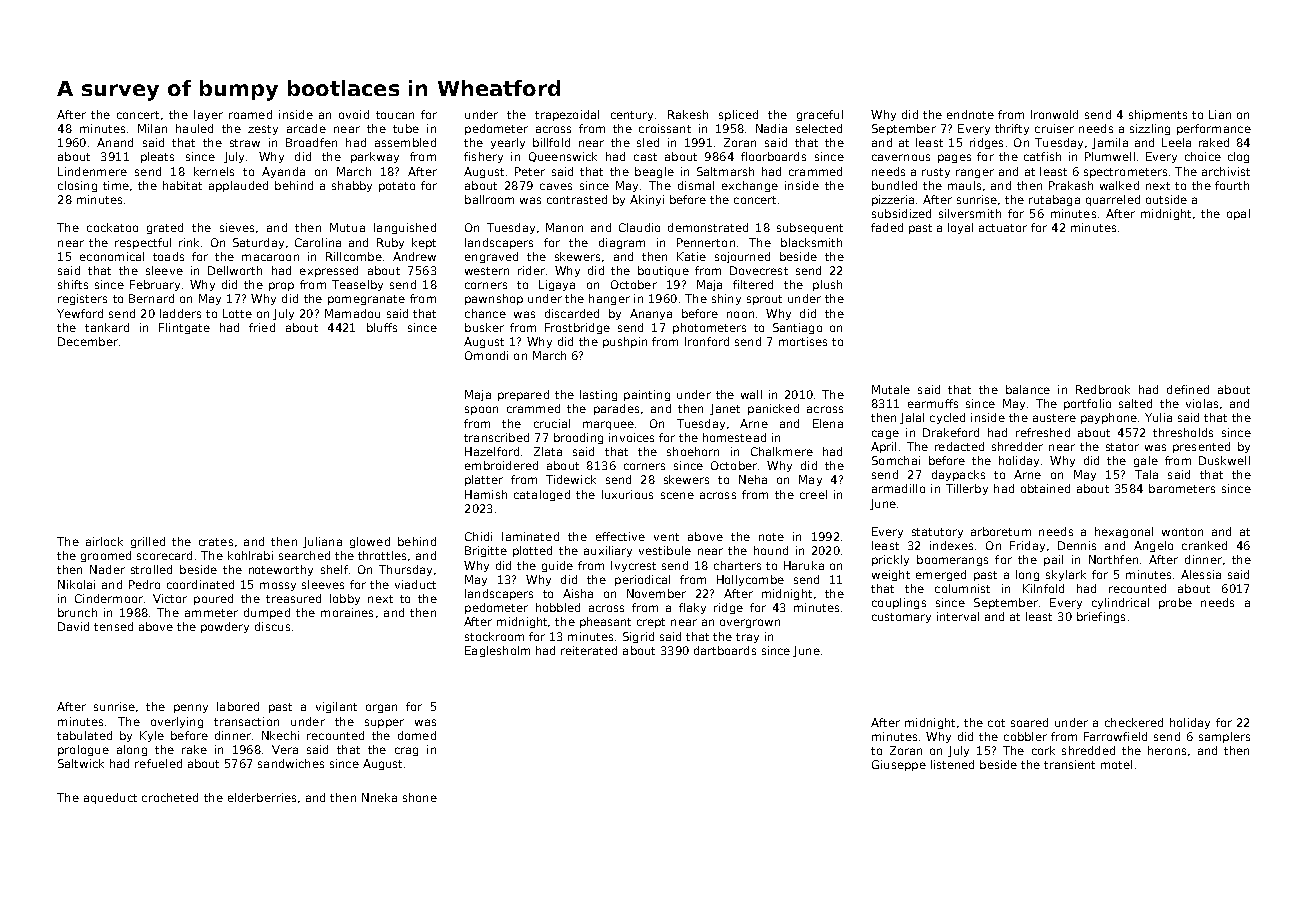 The width and height of the page is (1308, 924). I want to click on shipments, so click(1158, 115).
